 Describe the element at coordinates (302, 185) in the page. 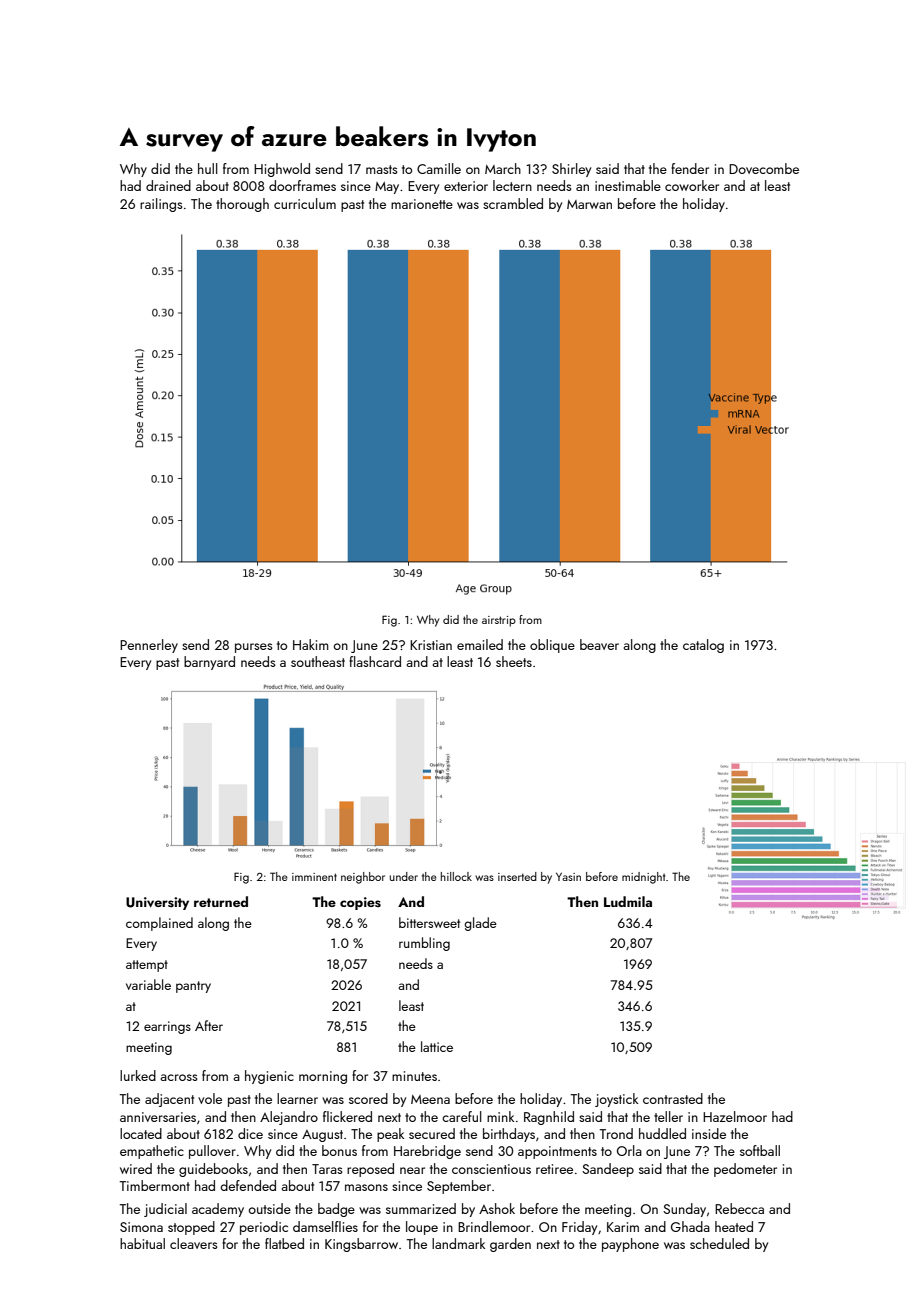

I see `doorframes` at that location.
